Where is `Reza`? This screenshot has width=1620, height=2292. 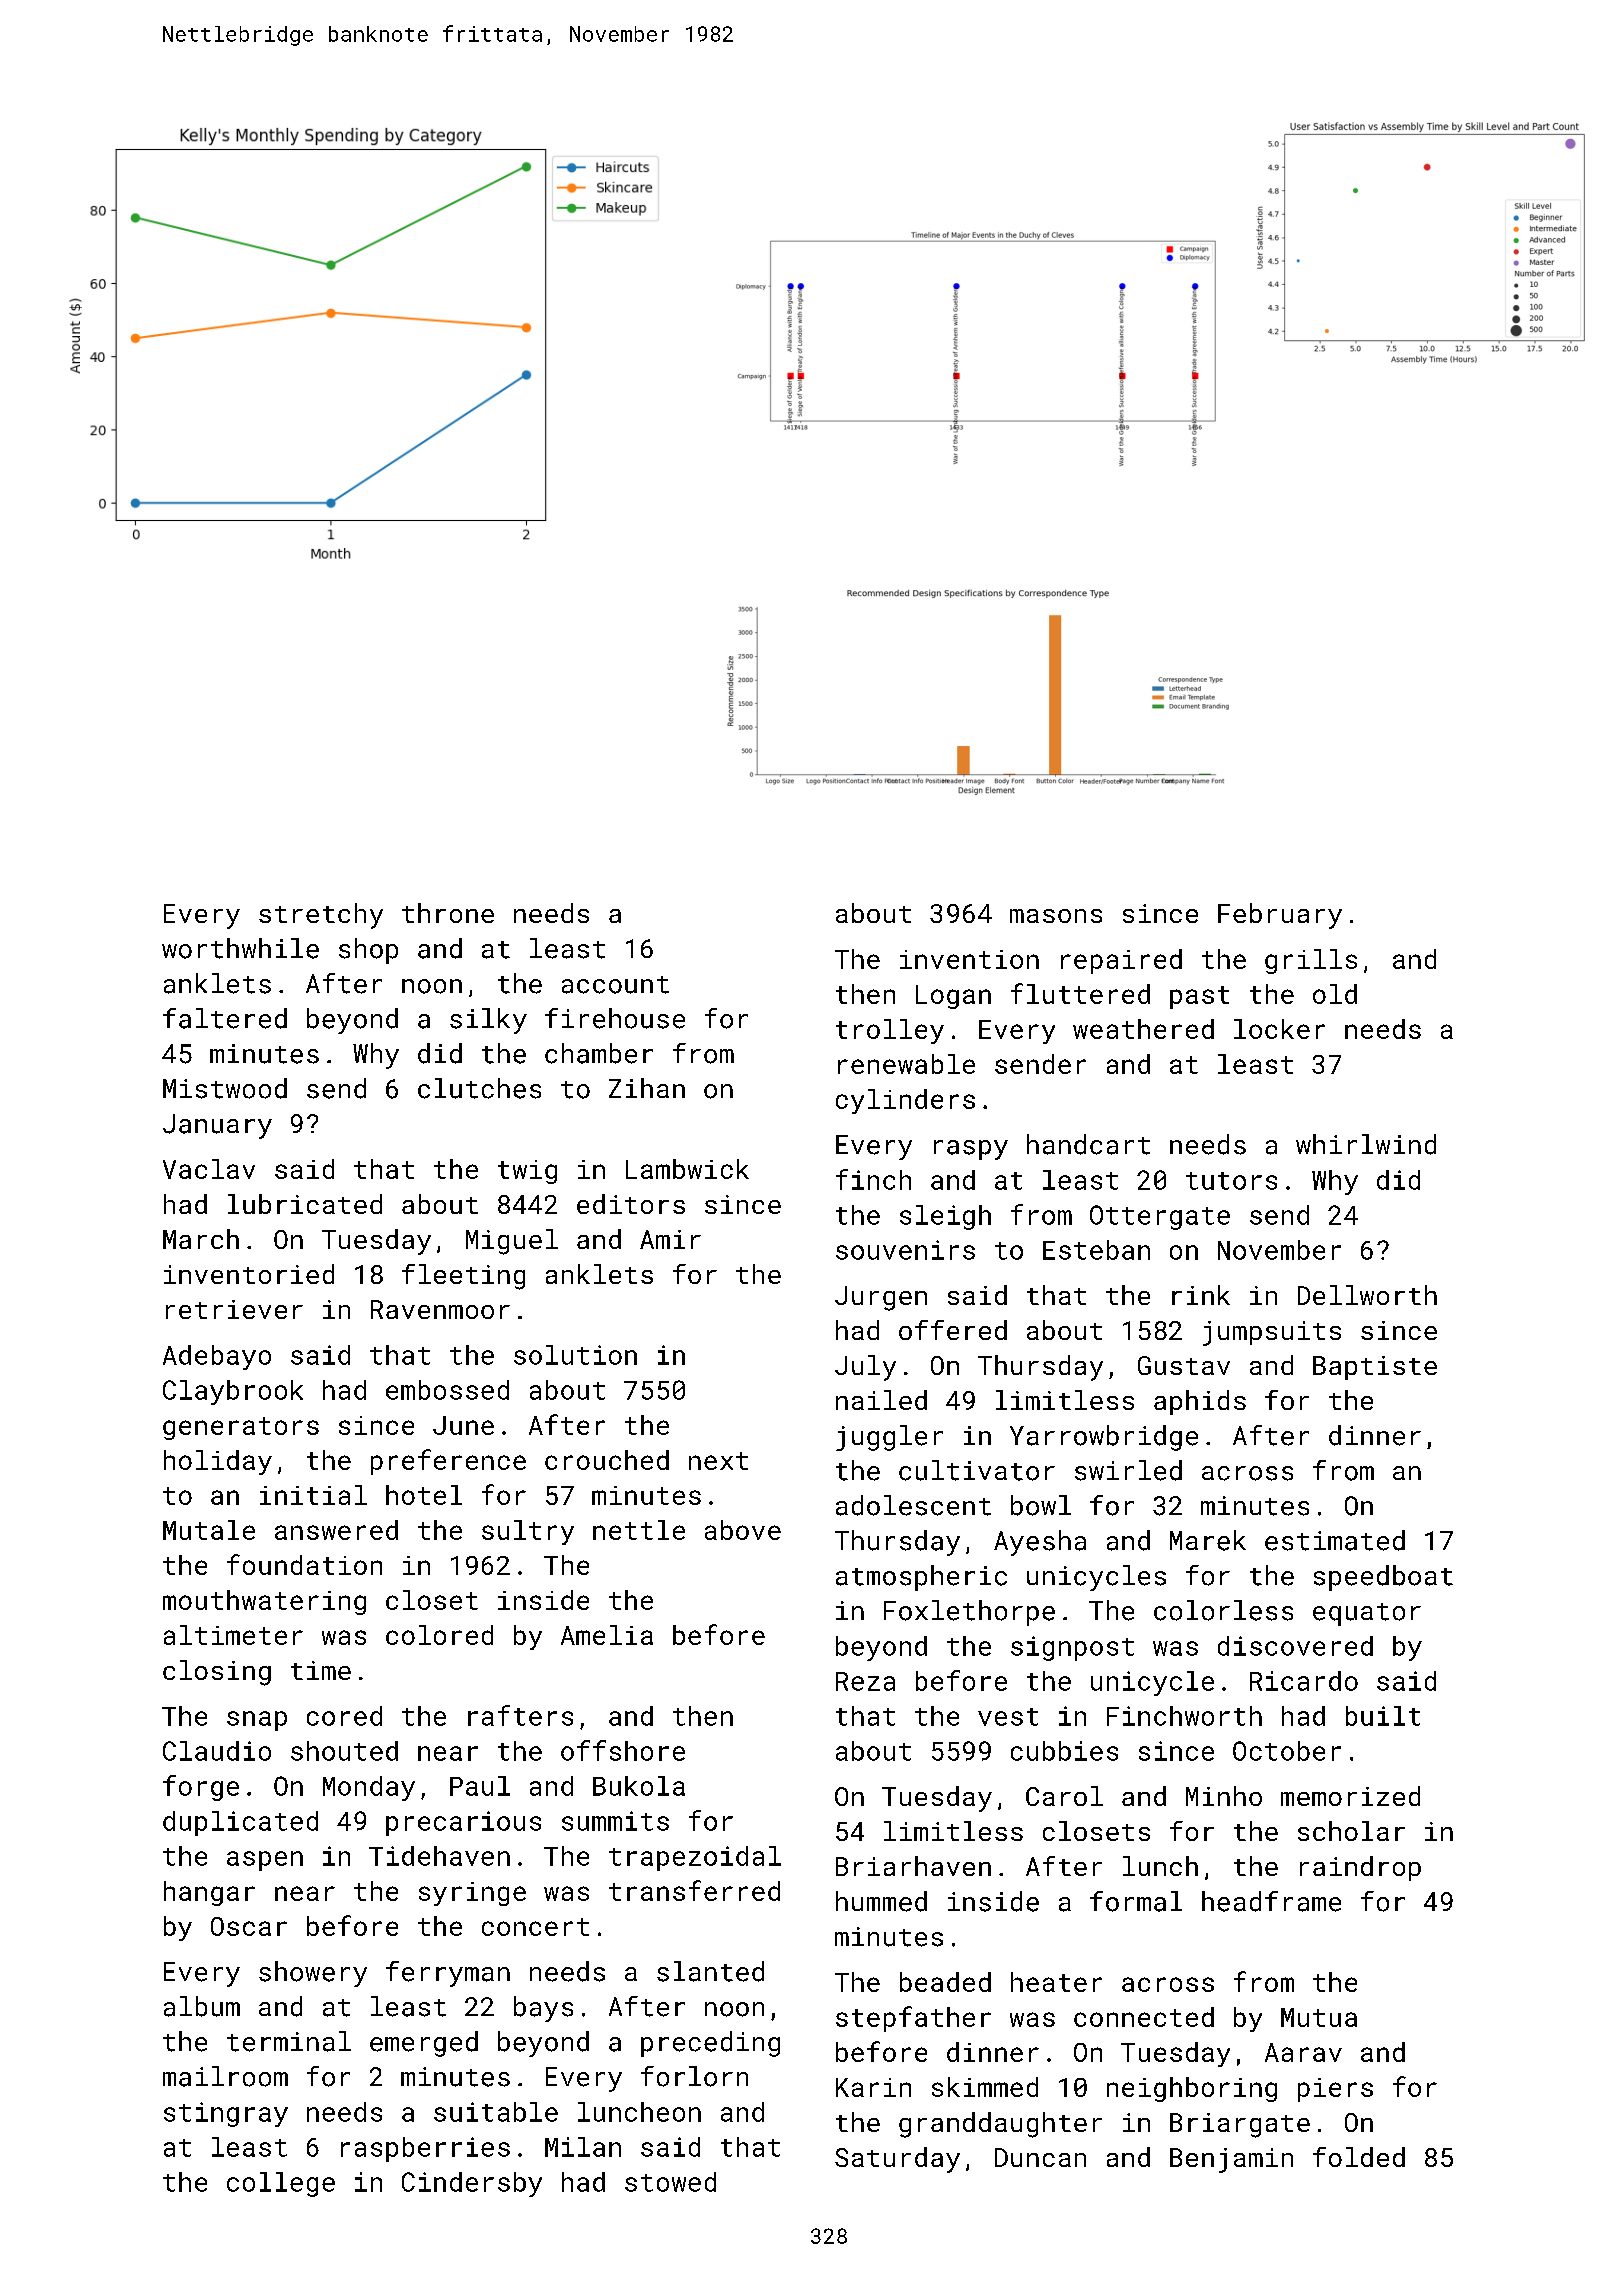 Reza is located at coordinates (865, 1681).
